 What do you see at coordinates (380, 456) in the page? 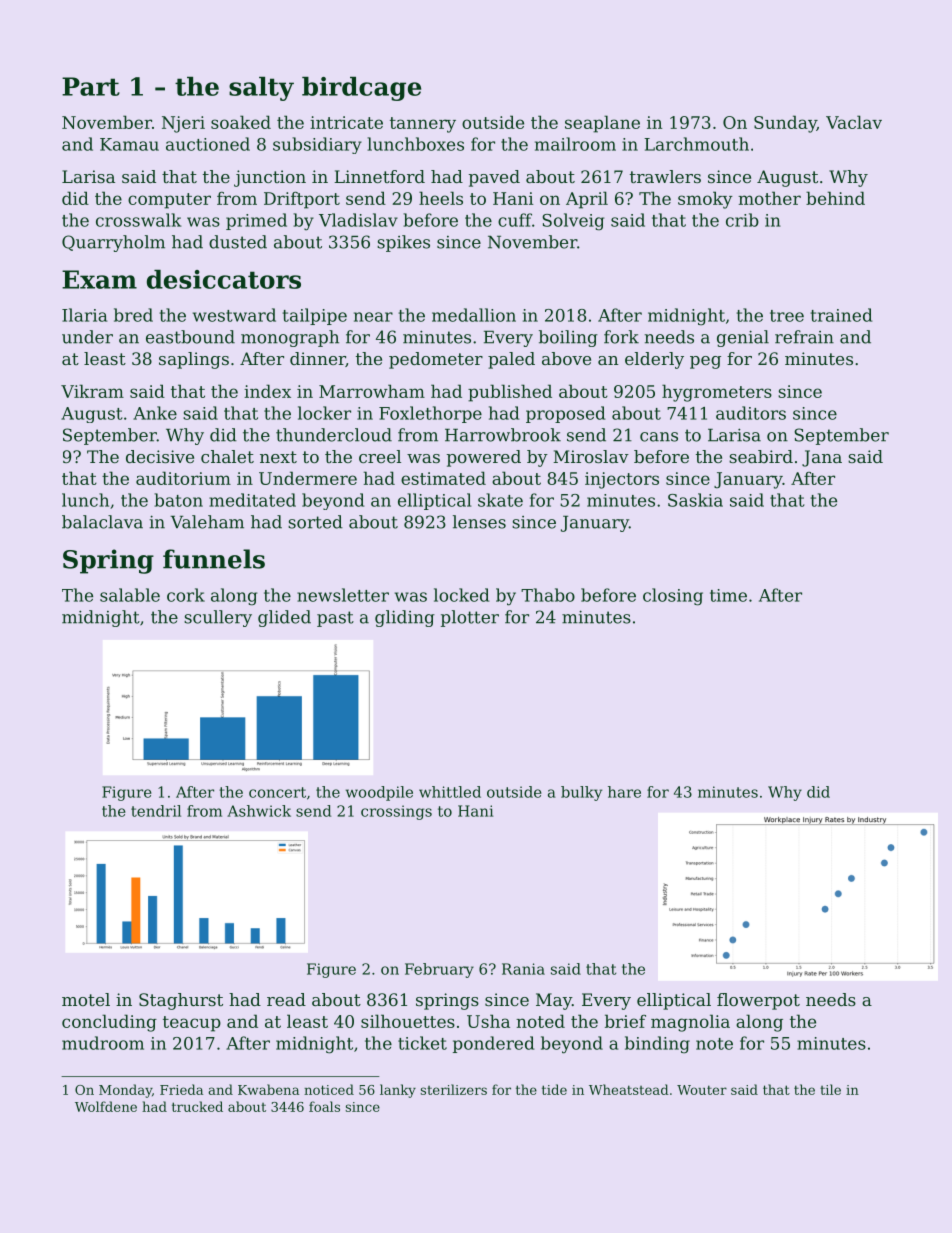
I see `creel` at bounding box center [380, 456].
